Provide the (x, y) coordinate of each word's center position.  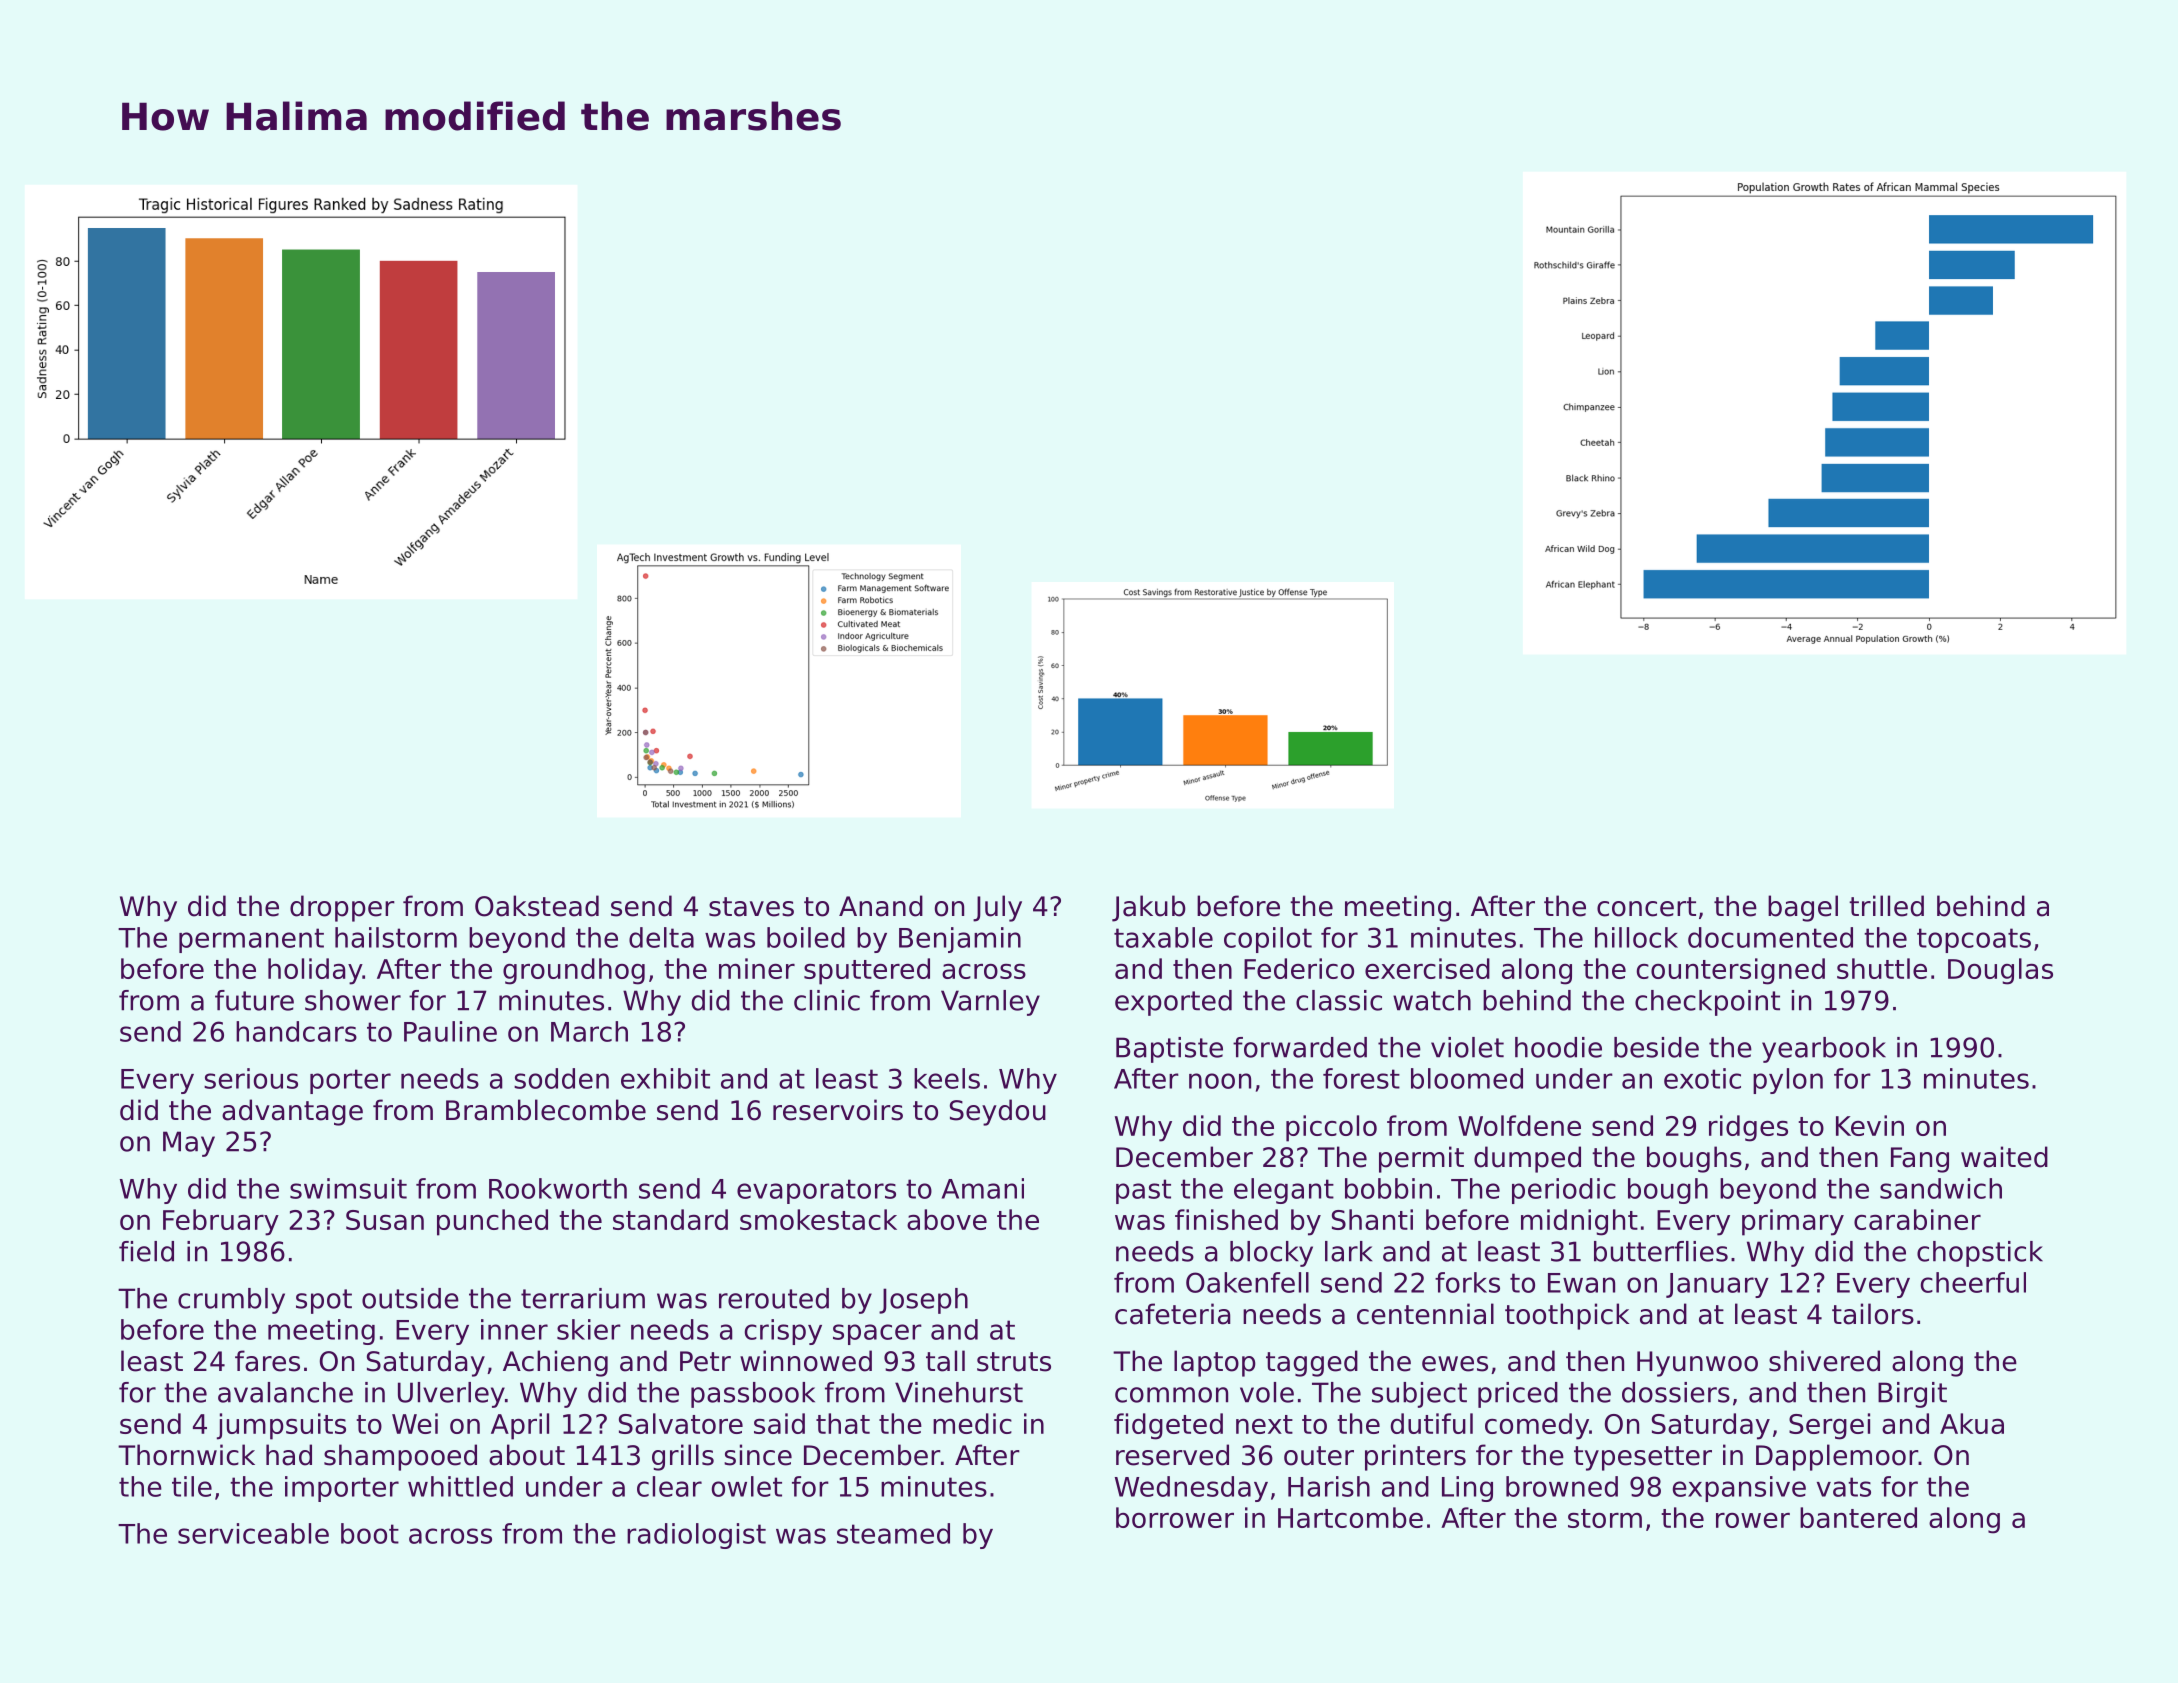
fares (267, 1361)
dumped (1527, 1159)
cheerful (1973, 1282)
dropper (342, 908)
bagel (1803, 908)
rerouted (774, 1298)
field (146, 1251)
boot (370, 1533)
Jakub (1149, 908)
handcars (296, 1031)
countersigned (1731, 971)
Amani (983, 1188)
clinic (827, 1000)
